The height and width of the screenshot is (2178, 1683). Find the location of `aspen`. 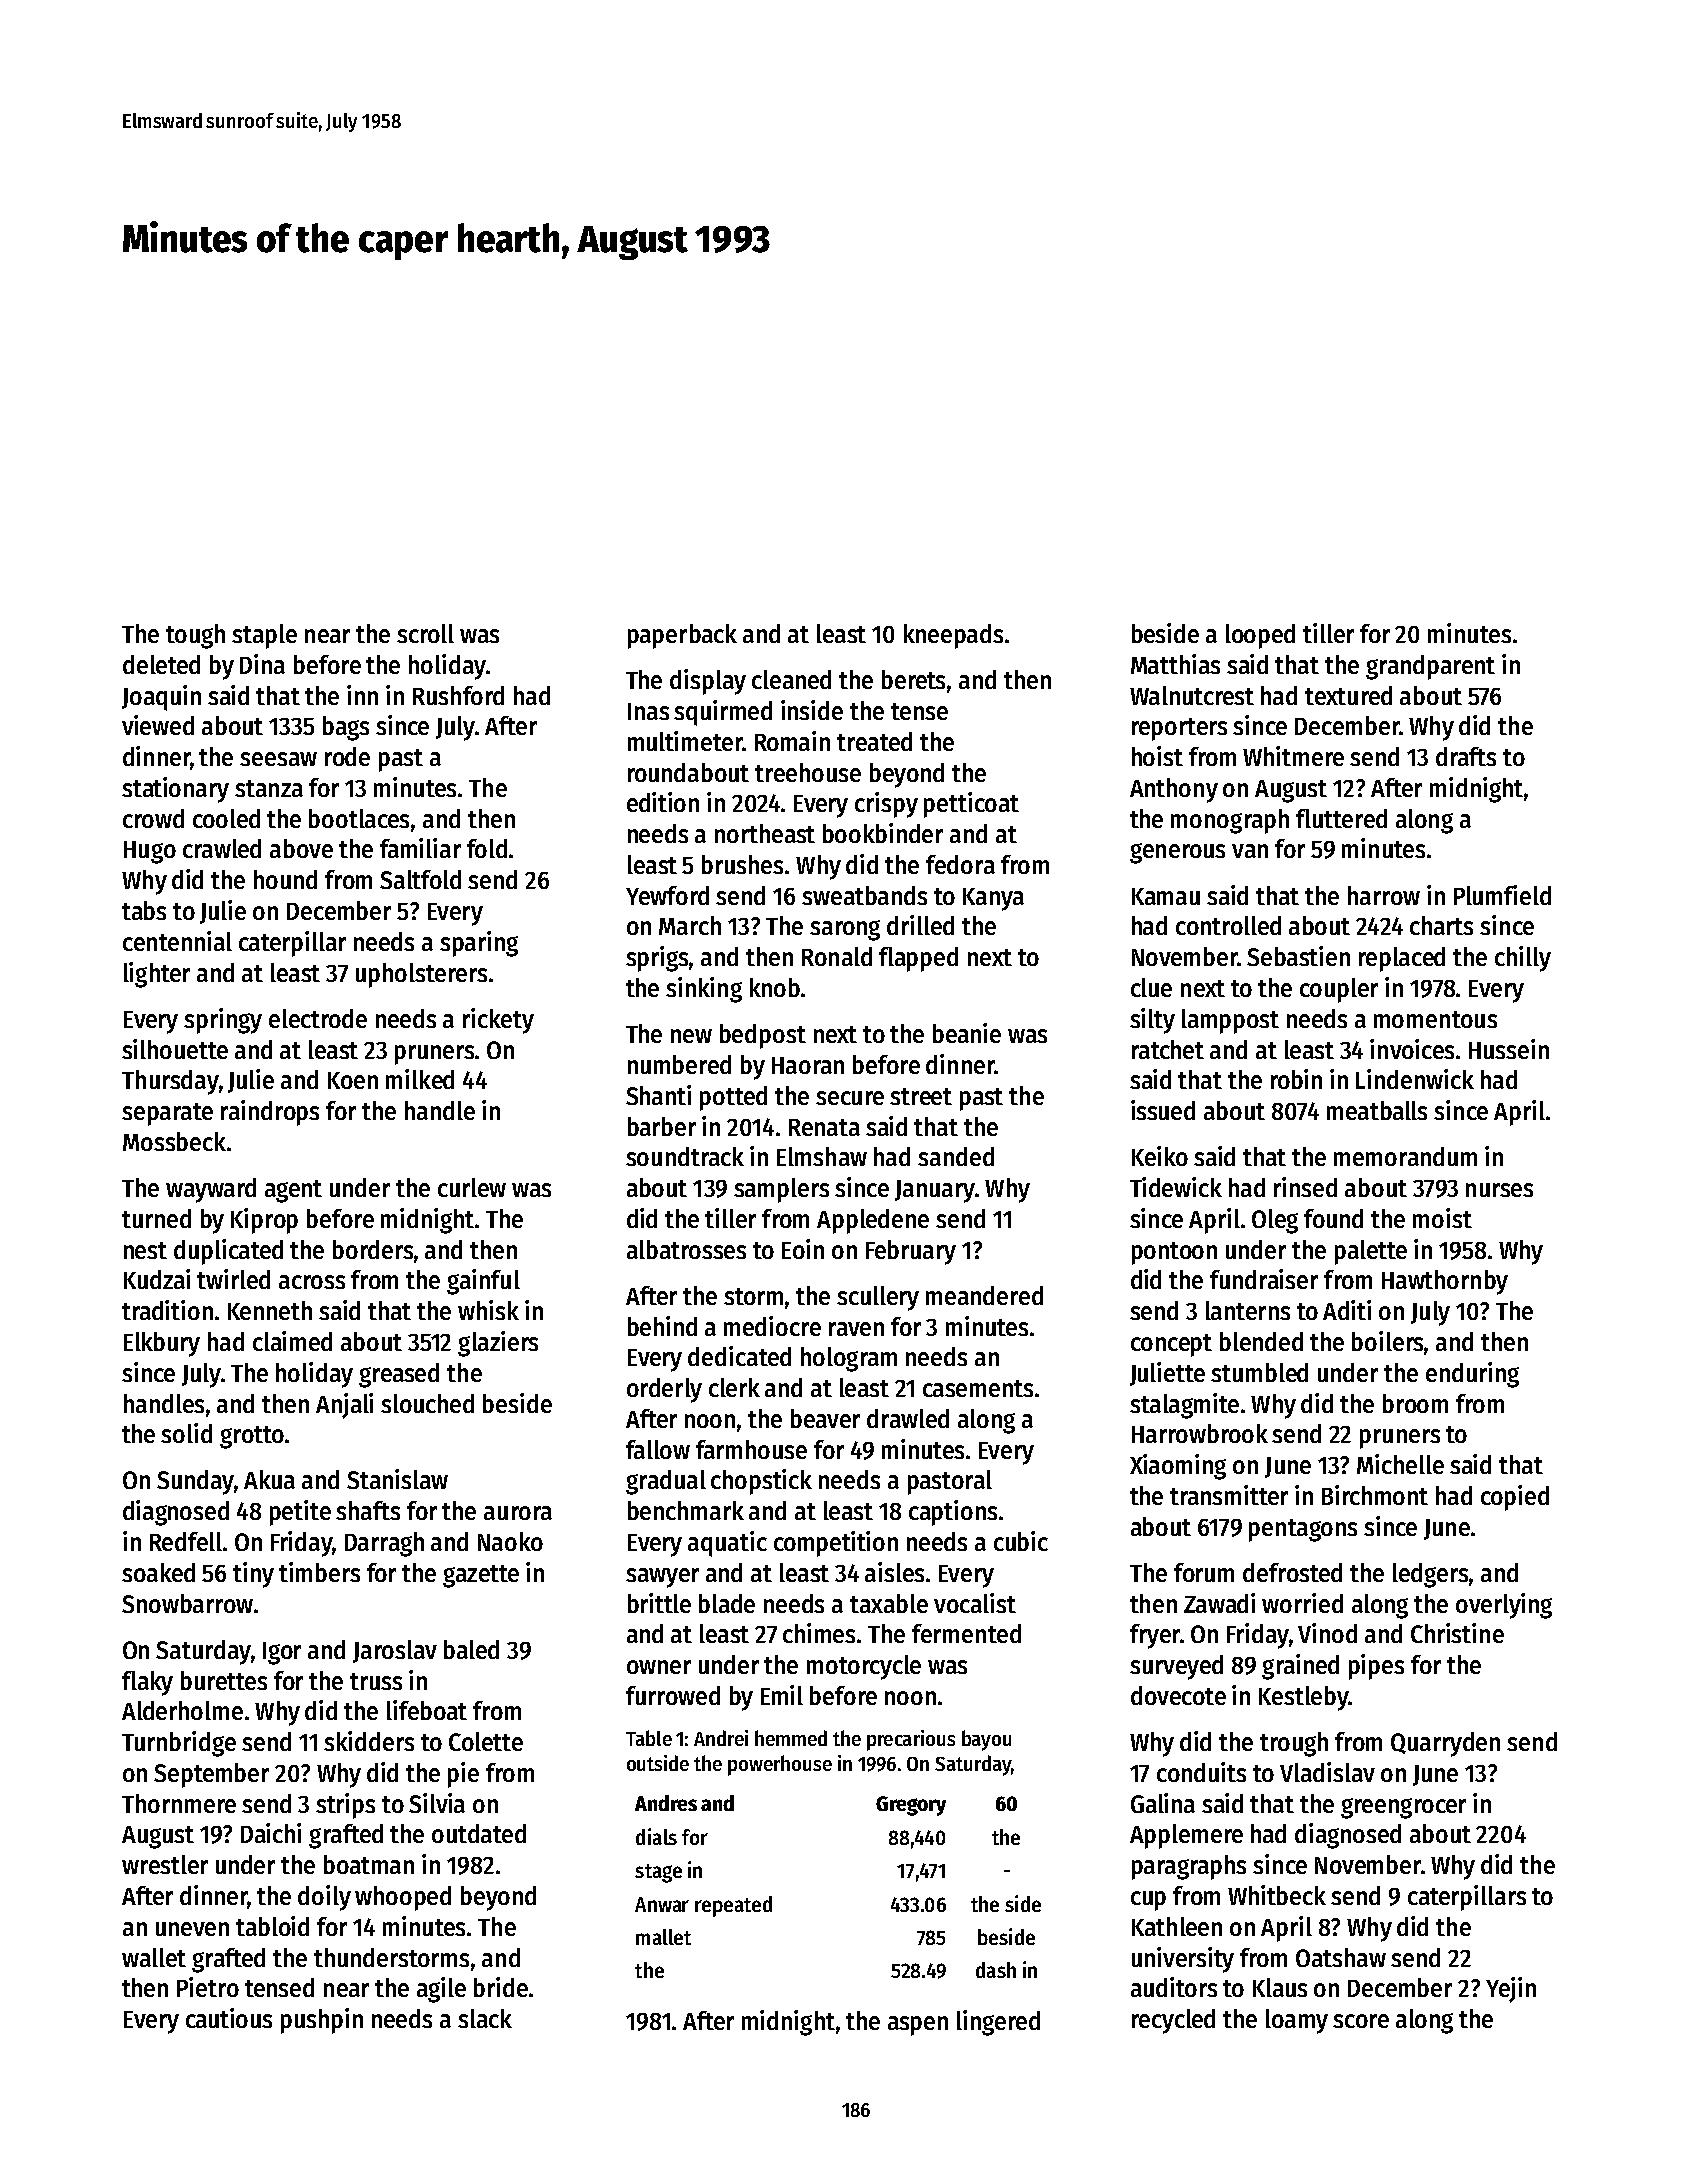

aspen is located at coordinates (918, 2026).
